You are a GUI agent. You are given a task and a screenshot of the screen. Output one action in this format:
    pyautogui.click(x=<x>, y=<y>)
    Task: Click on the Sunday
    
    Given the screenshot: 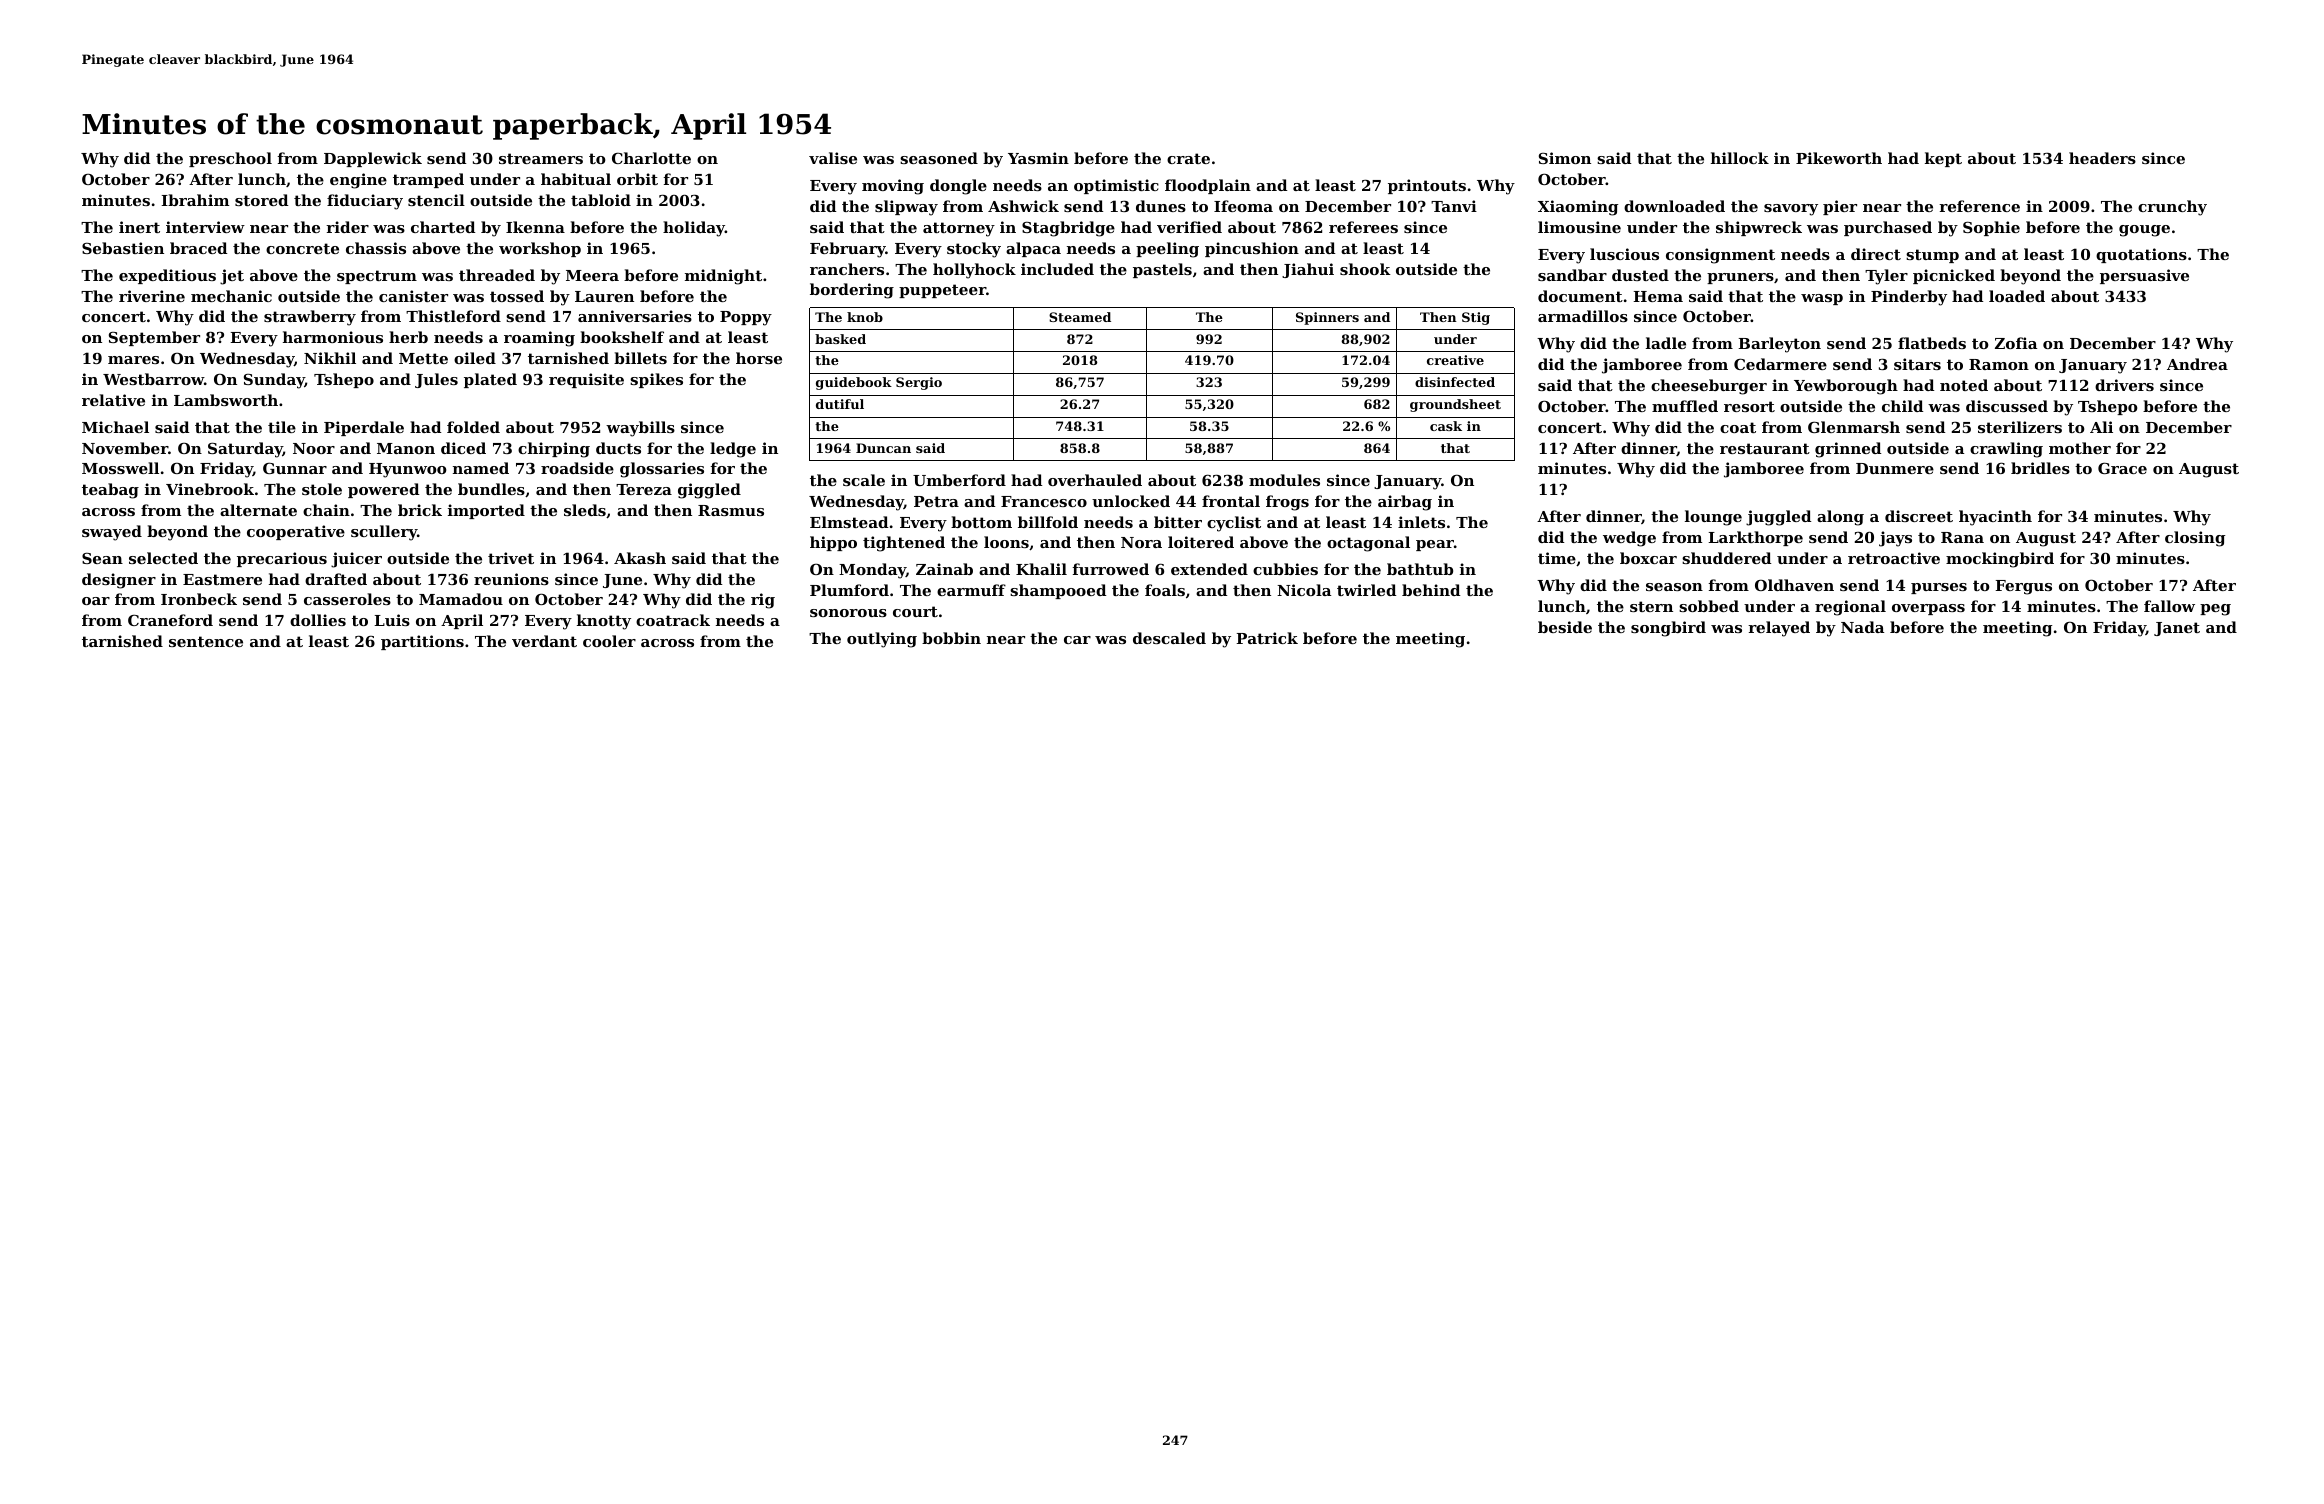 What is the action you would take?
    pyautogui.click(x=274, y=381)
